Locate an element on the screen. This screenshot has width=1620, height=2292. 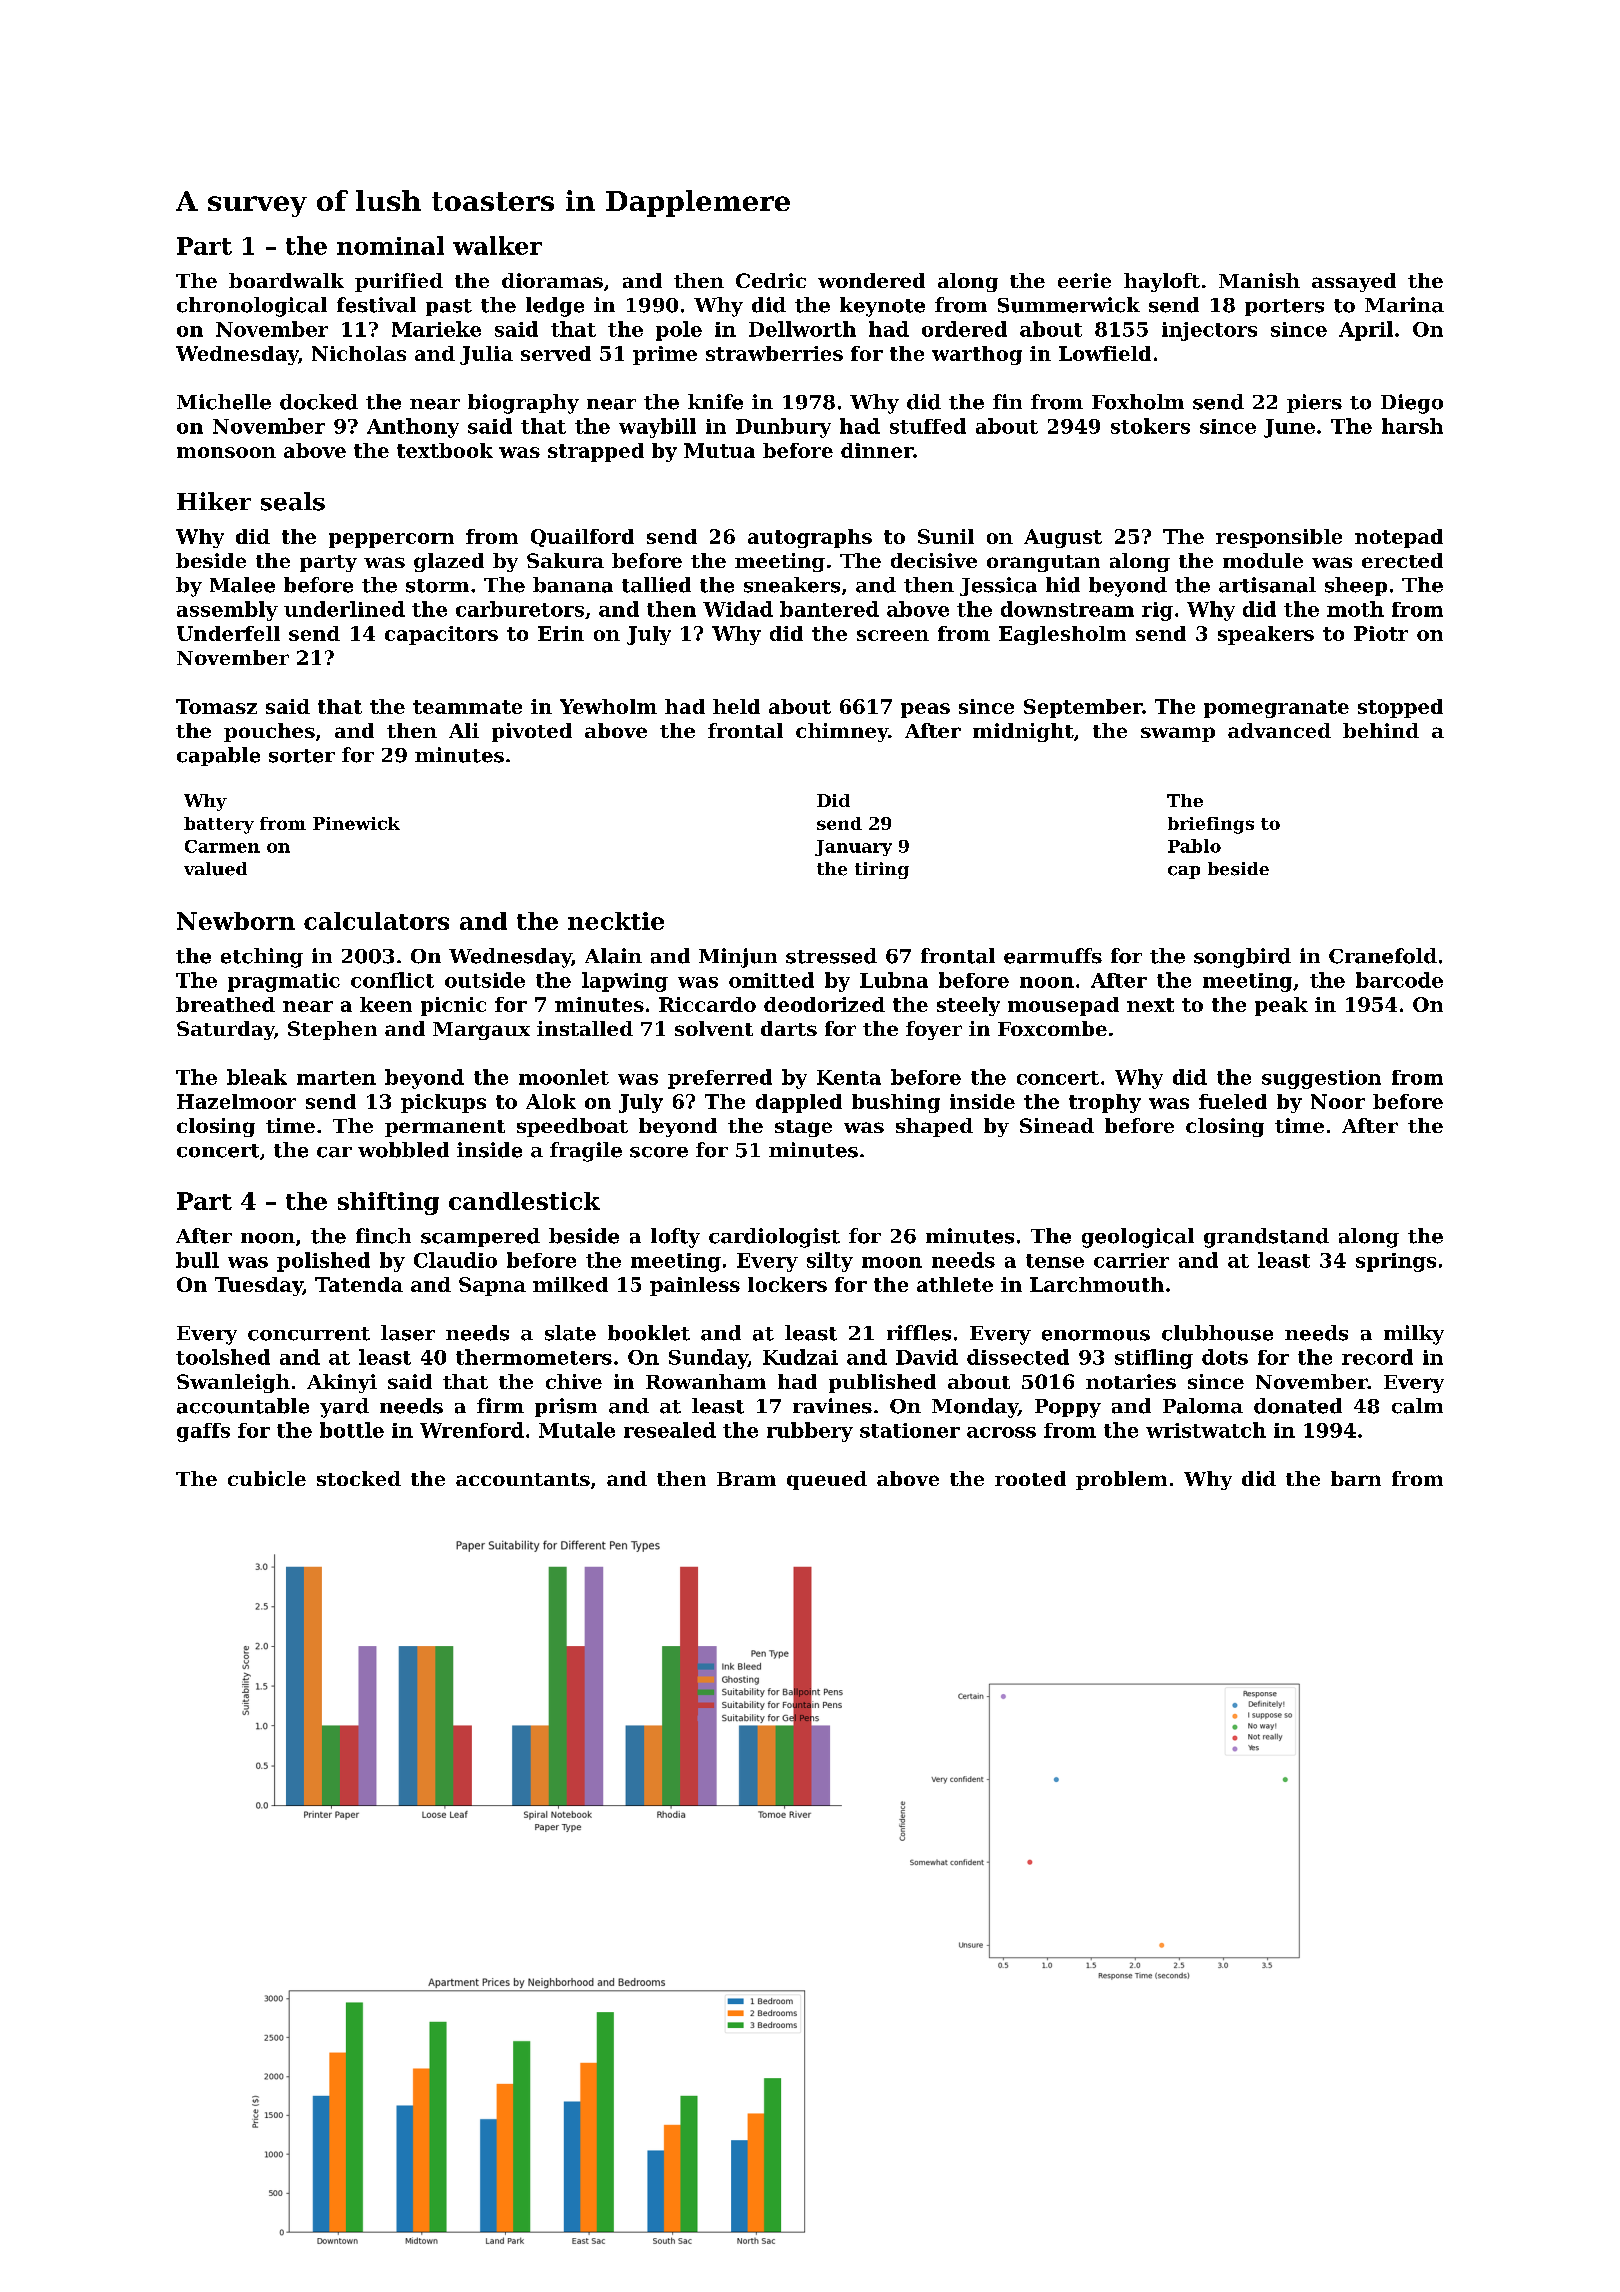
Pinewick is located at coordinates (356, 823).
